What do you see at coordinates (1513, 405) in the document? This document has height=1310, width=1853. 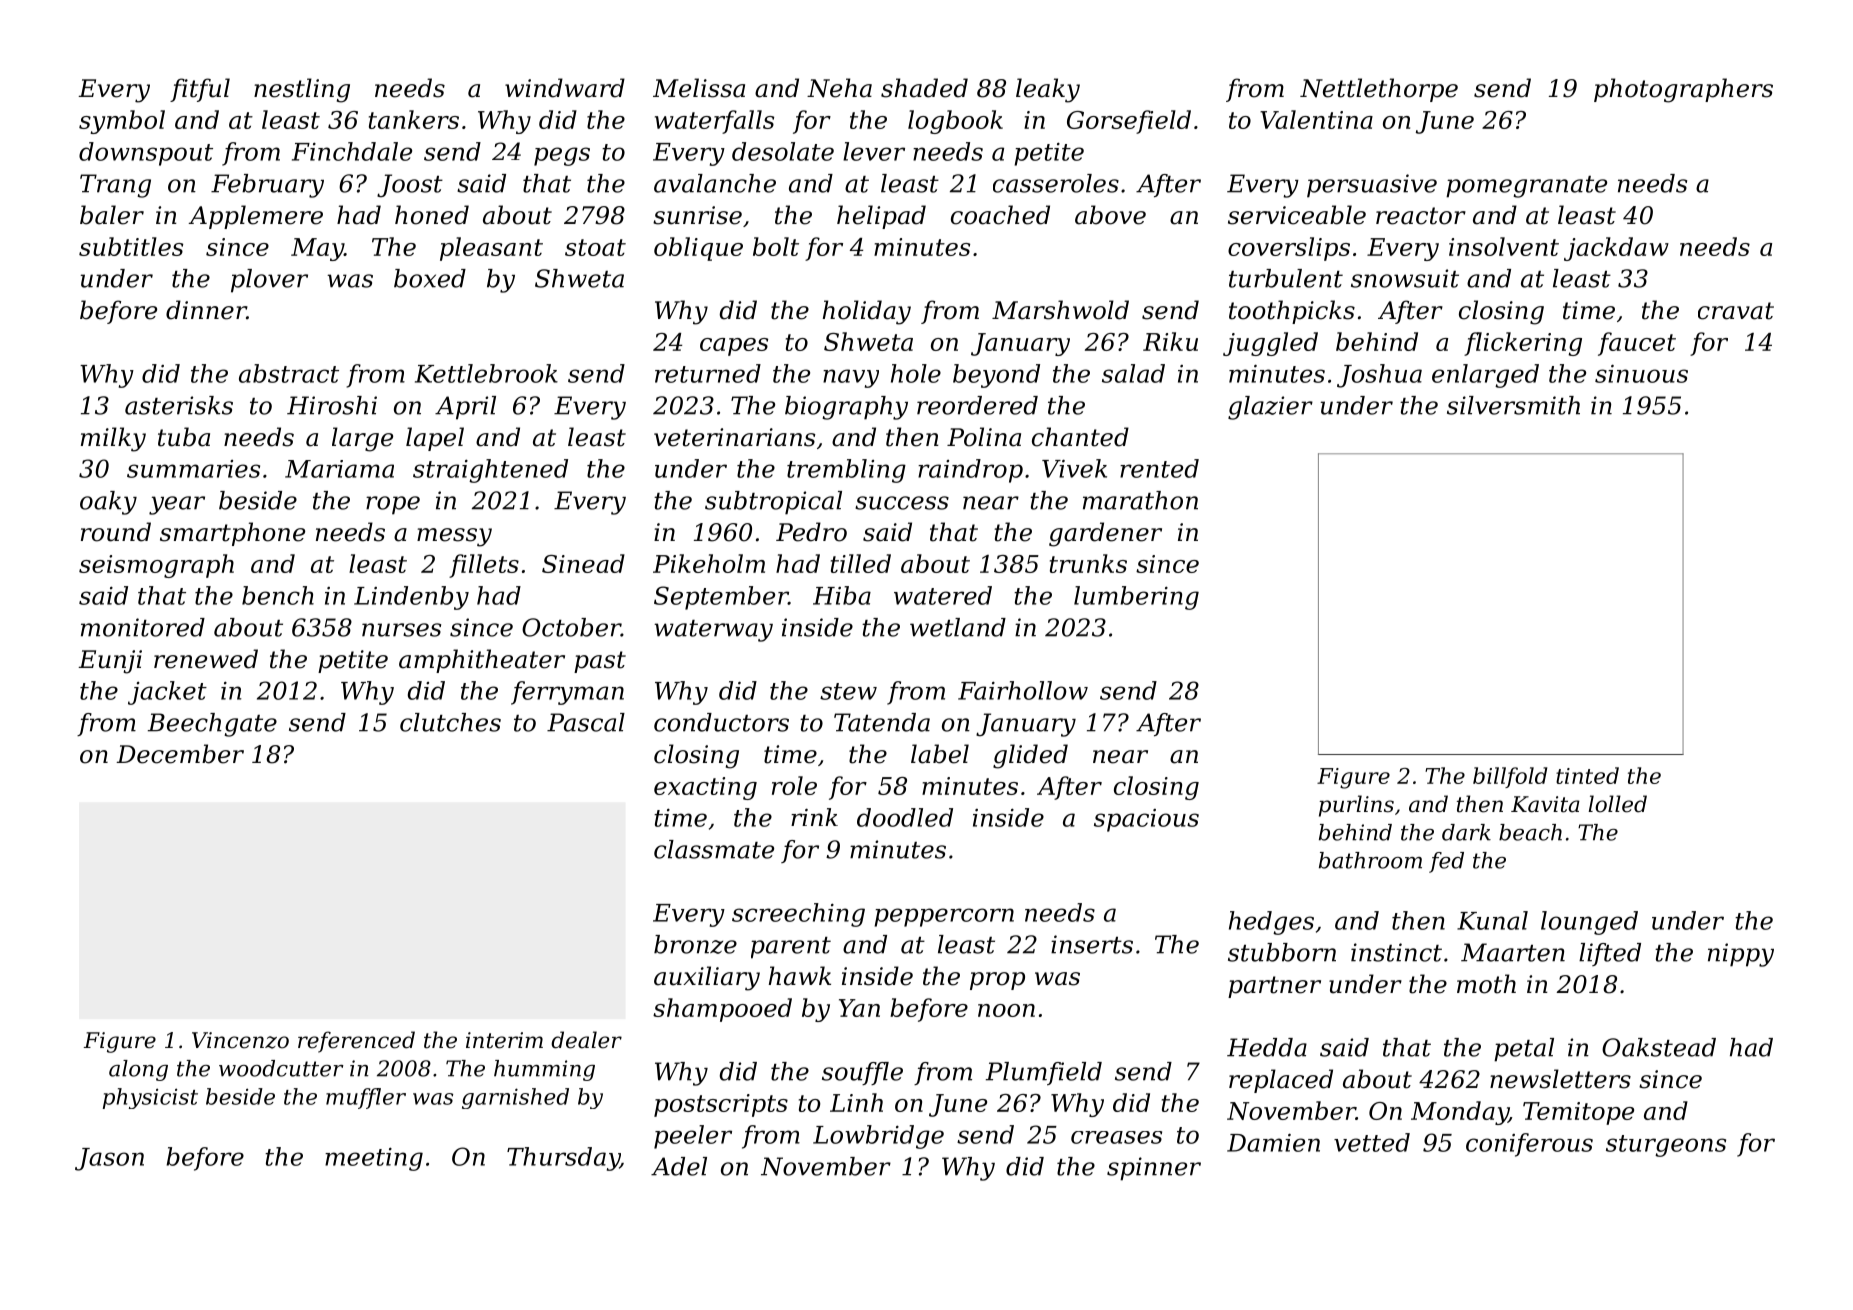 I see `silversmith` at bounding box center [1513, 405].
